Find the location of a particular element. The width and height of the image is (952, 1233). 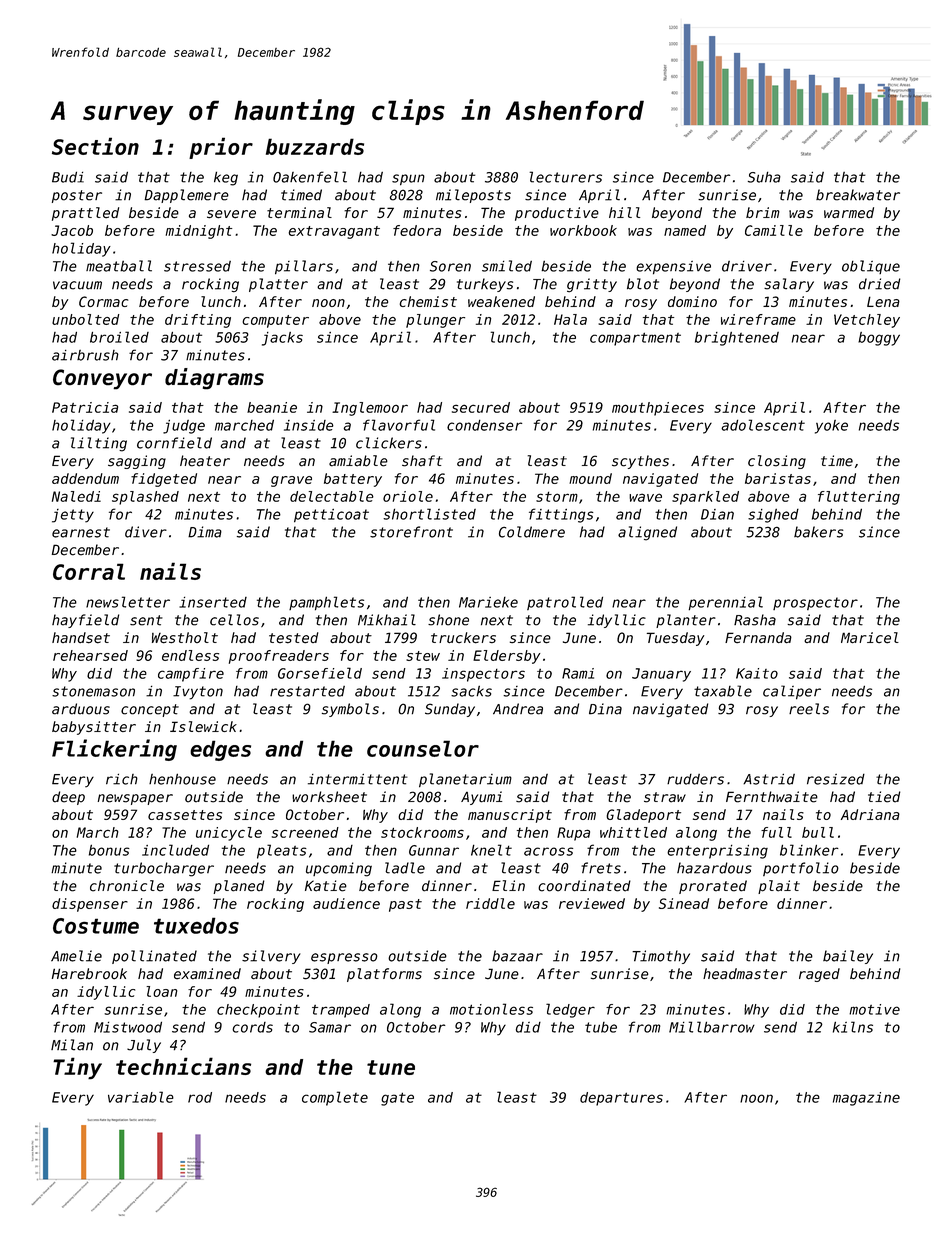

pamphlets is located at coordinates (326, 603).
